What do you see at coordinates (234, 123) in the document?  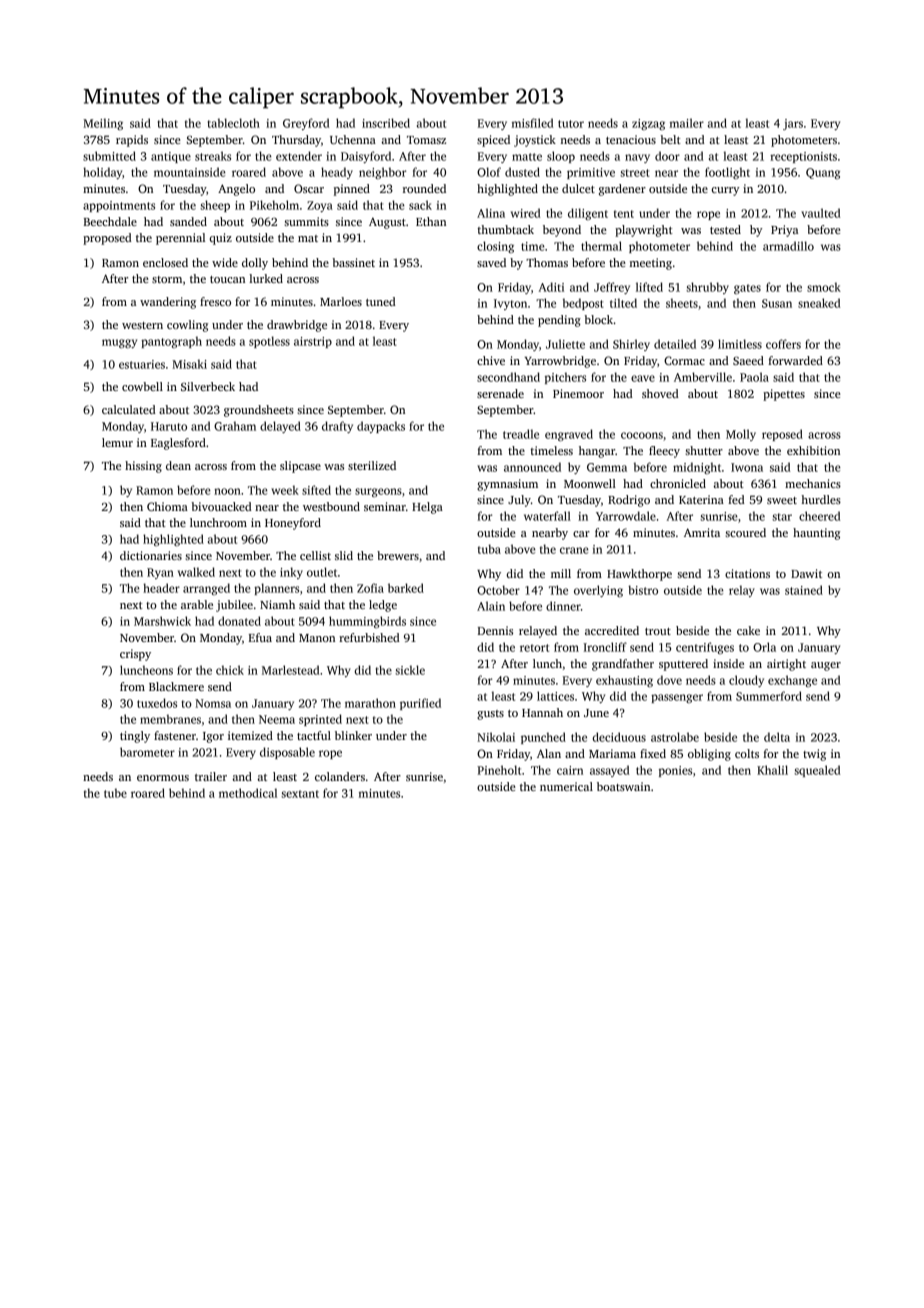 I see `tablecloth` at bounding box center [234, 123].
